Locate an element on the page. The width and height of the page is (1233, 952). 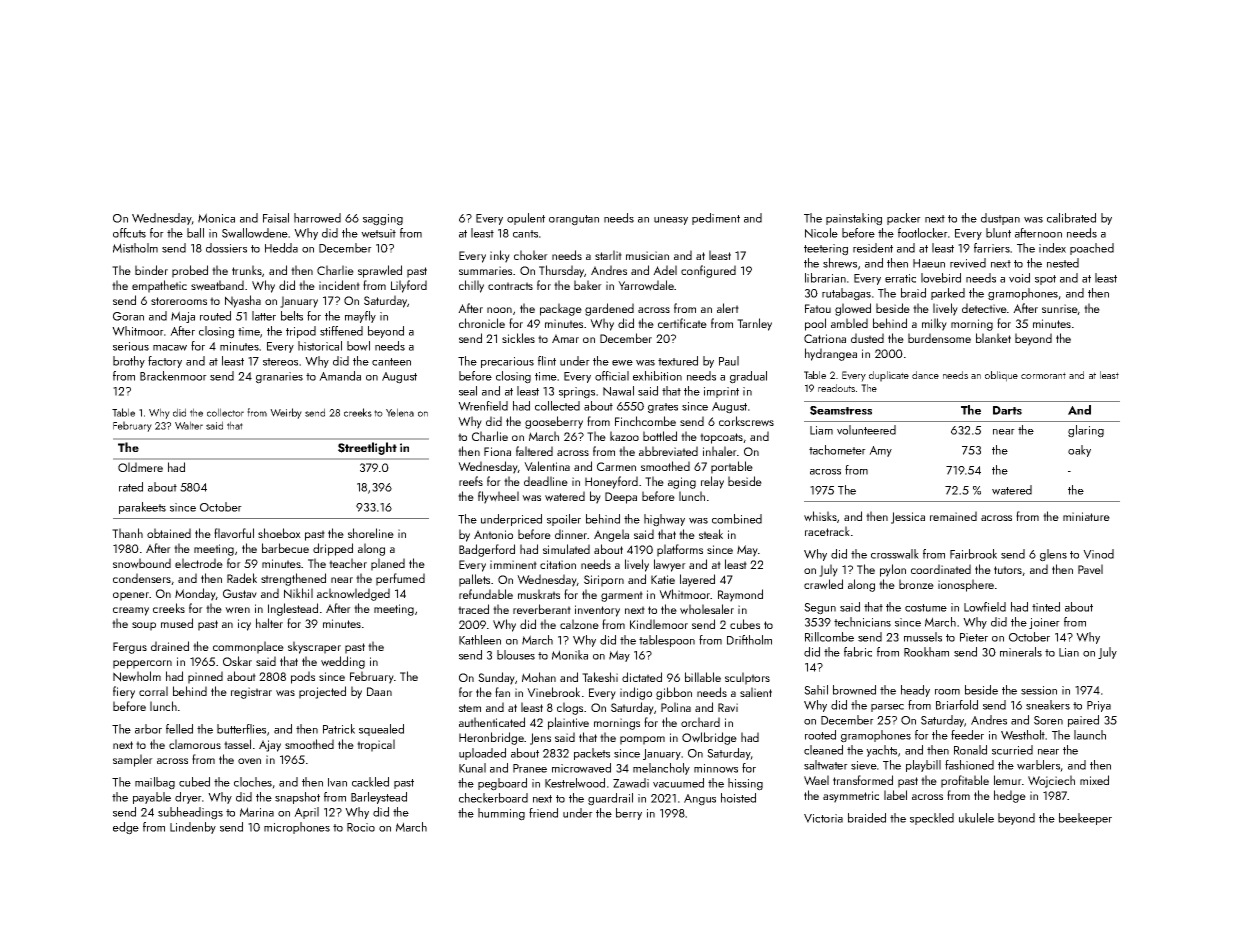
Darts is located at coordinates (1007, 410).
